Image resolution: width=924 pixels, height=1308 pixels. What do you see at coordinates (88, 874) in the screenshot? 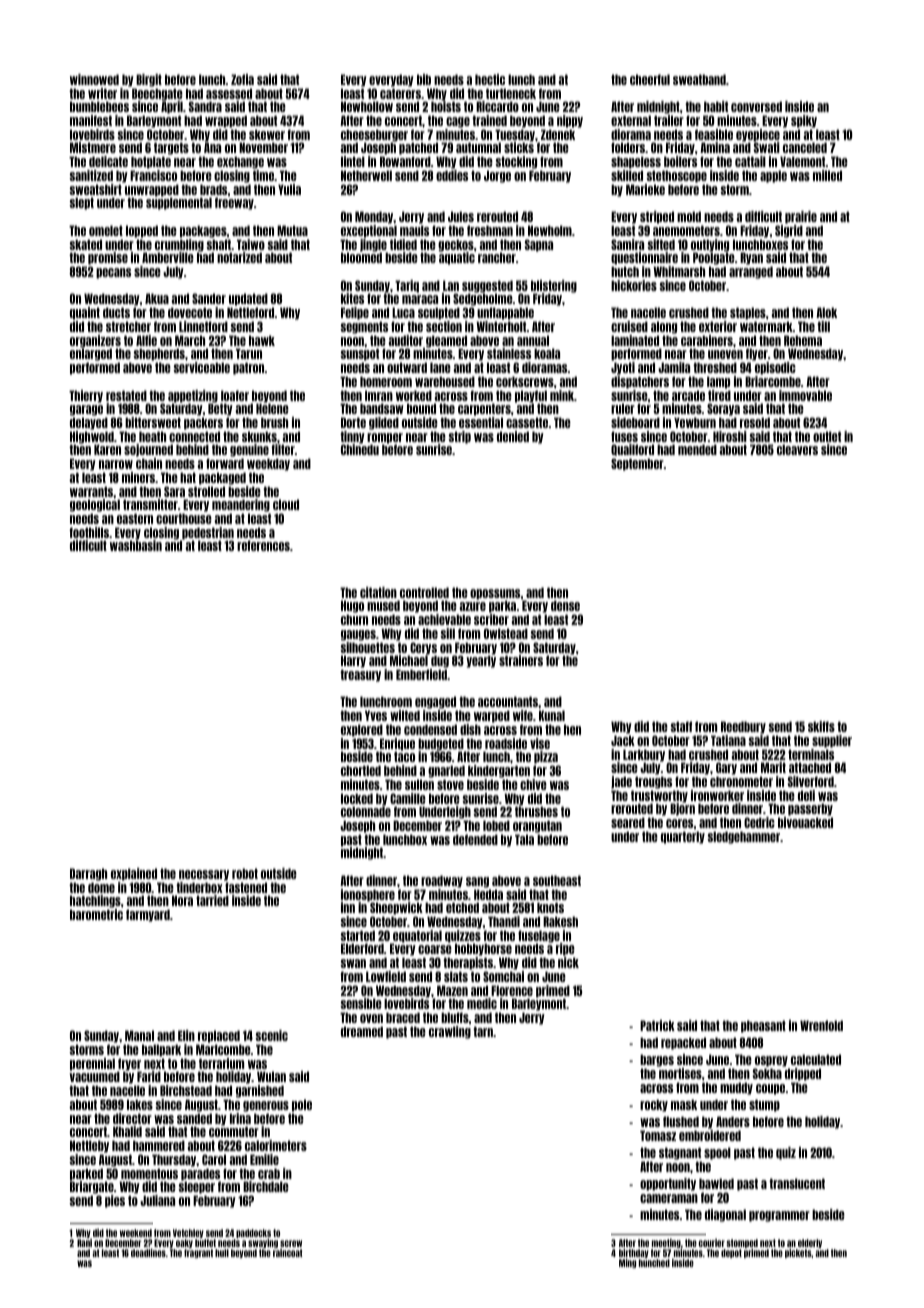
I see `Darragh` at bounding box center [88, 874].
